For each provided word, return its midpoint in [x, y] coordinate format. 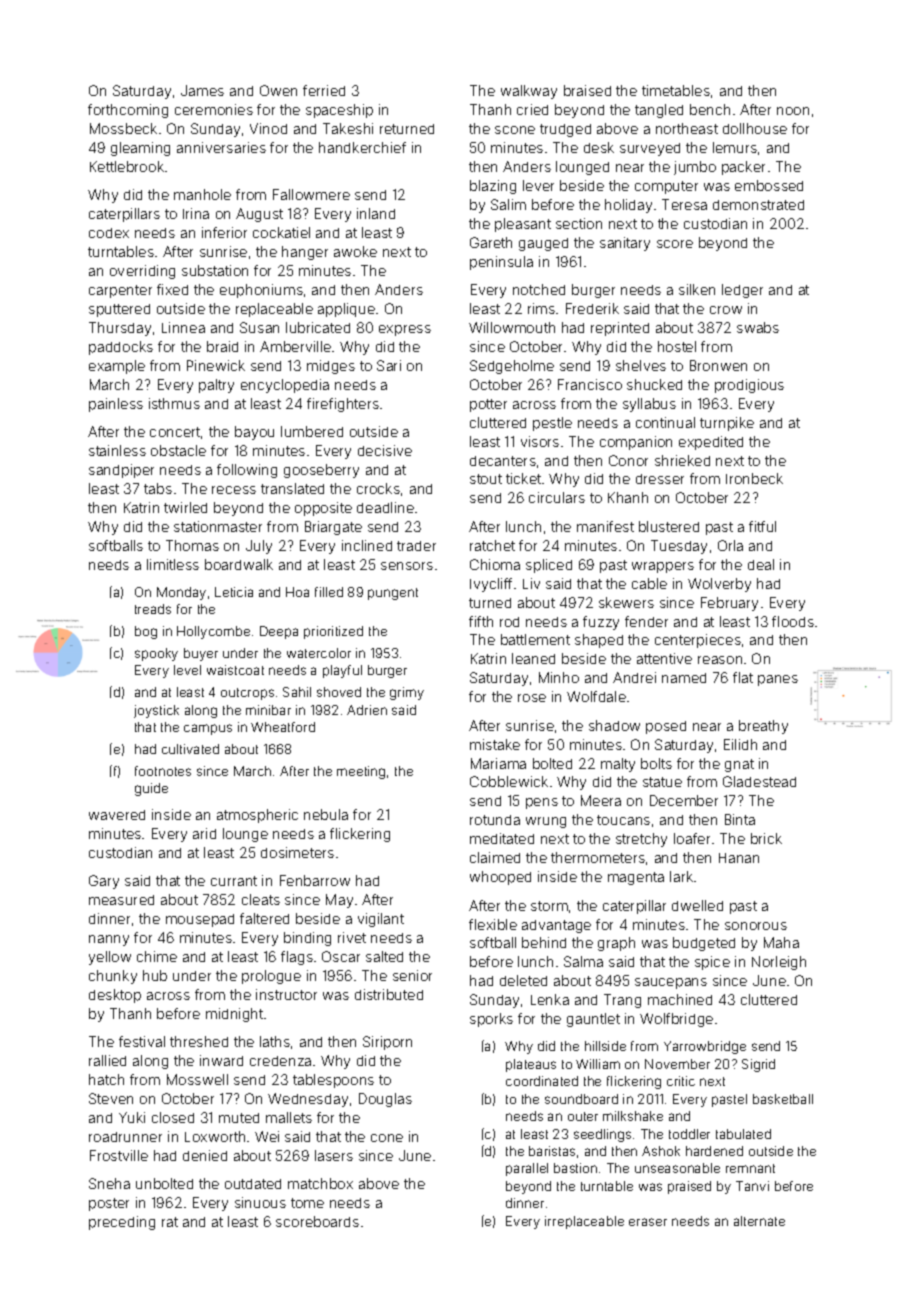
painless [116, 405]
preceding [122, 1223]
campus [208, 729]
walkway [529, 92]
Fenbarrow [315, 880]
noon [793, 111]
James [202, 90]
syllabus [649, 405]
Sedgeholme [512, 367]
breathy [763, 727]
